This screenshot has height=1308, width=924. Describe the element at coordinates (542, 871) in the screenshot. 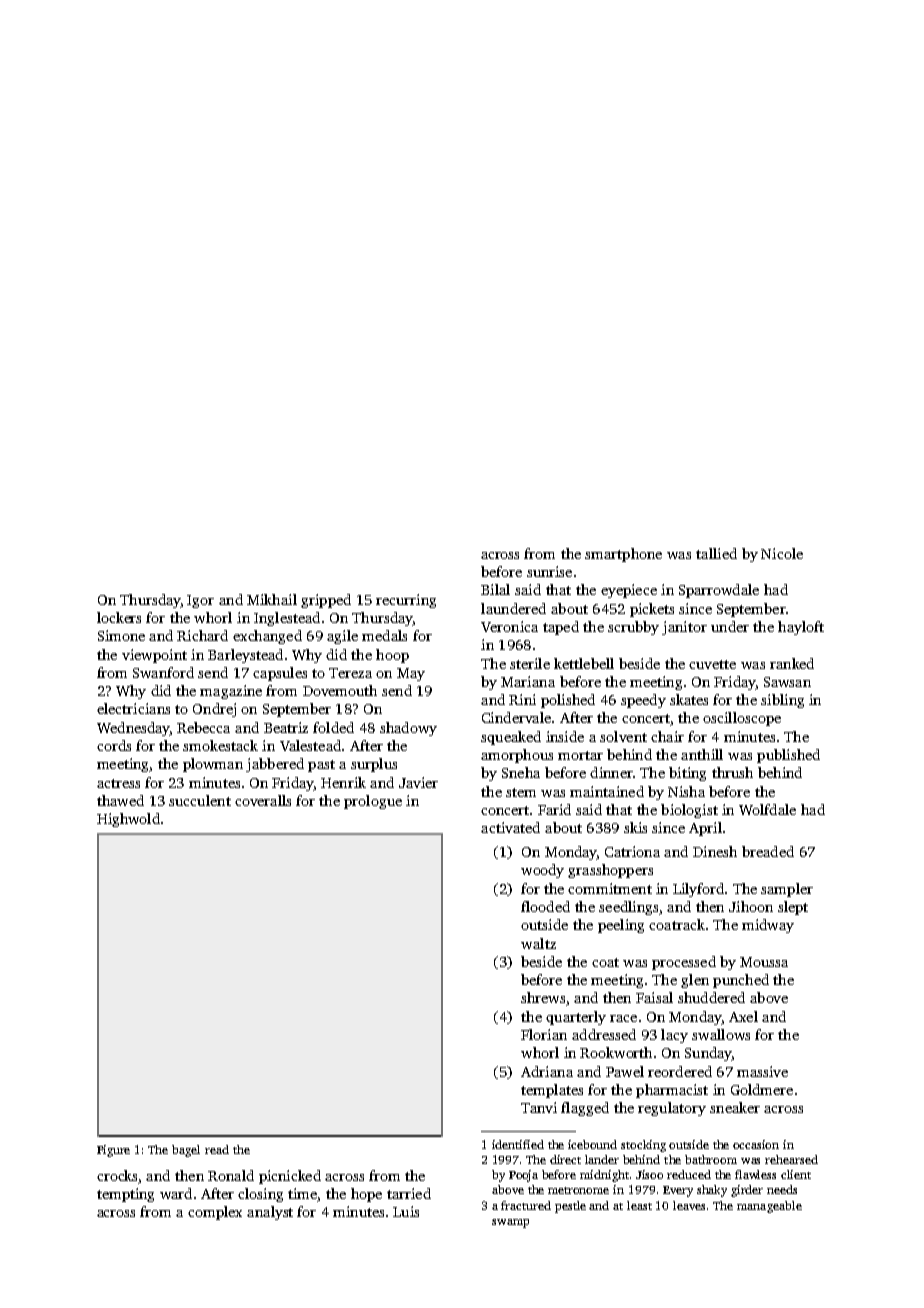

I see `woody` at that location.
